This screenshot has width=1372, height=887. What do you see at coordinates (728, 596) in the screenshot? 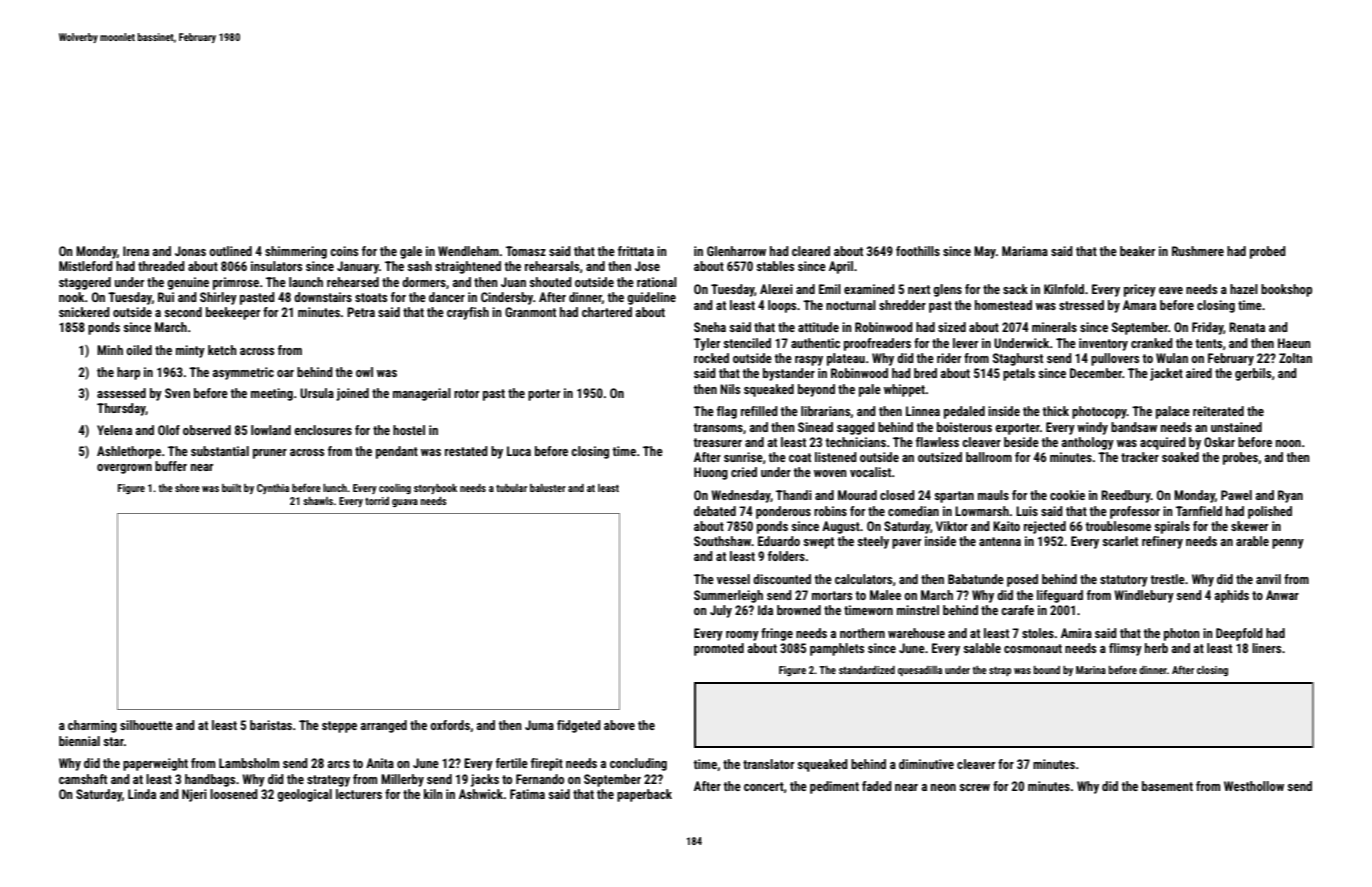
I see `Summerleigh` at bounding box center [728, 596].
